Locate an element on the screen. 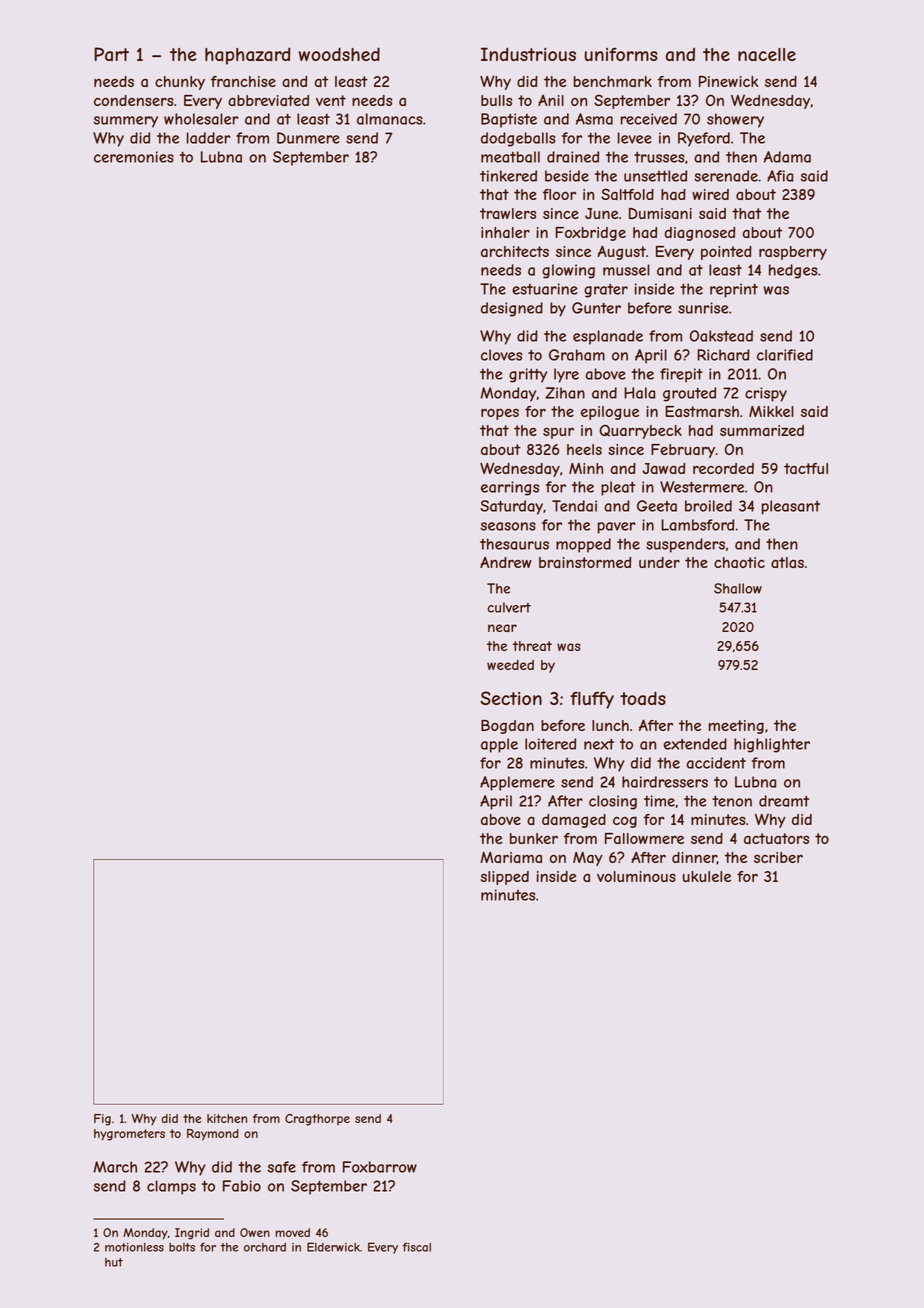 The width and height of the screenshot is (924, 1308). damaged is located at coordinates (574, 821).
